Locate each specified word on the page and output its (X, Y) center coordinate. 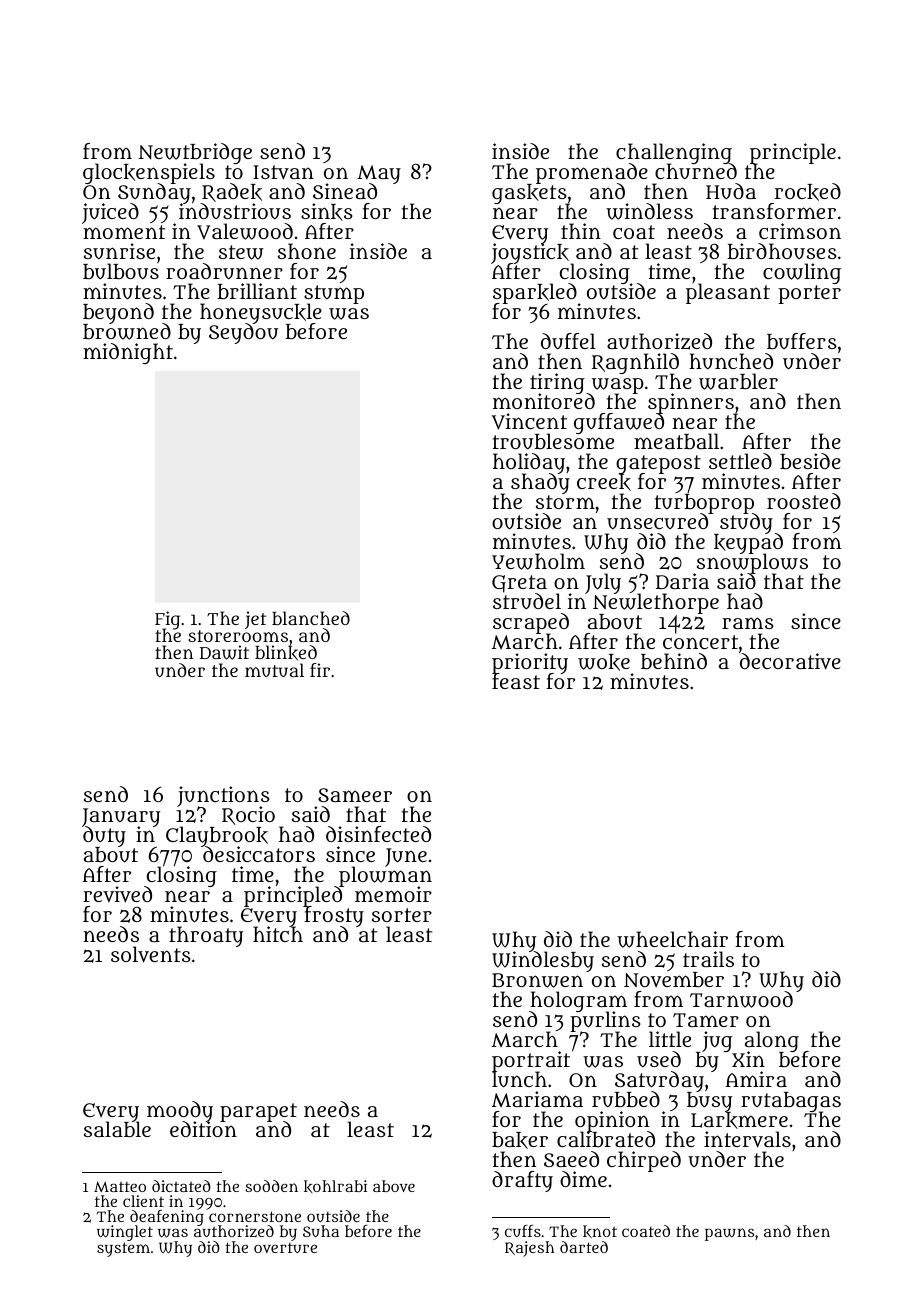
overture (285, 1248)
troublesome (553, 442)
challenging (674, 153)
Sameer (355, 795)
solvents (151, 954)
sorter (402, 915)
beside (810, 461)
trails (708, 959)
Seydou (243, 334)
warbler (738, 381)
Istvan (283, 172)
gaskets (529, 195)
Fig (167, 620)
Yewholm (538, 561)
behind (674, 661)
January (121, 817)
